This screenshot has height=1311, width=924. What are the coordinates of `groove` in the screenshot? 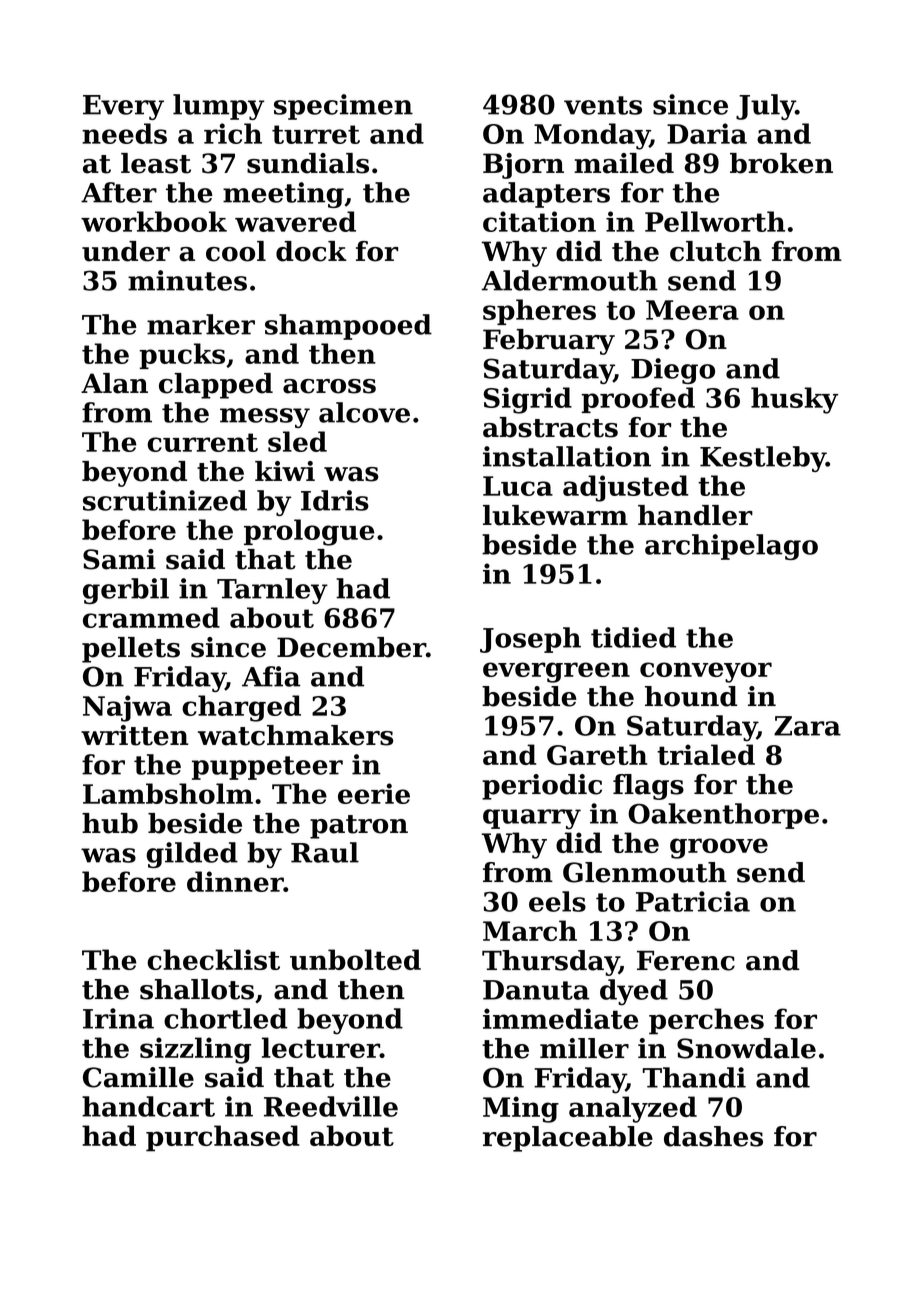 It's located at (719, 848).
